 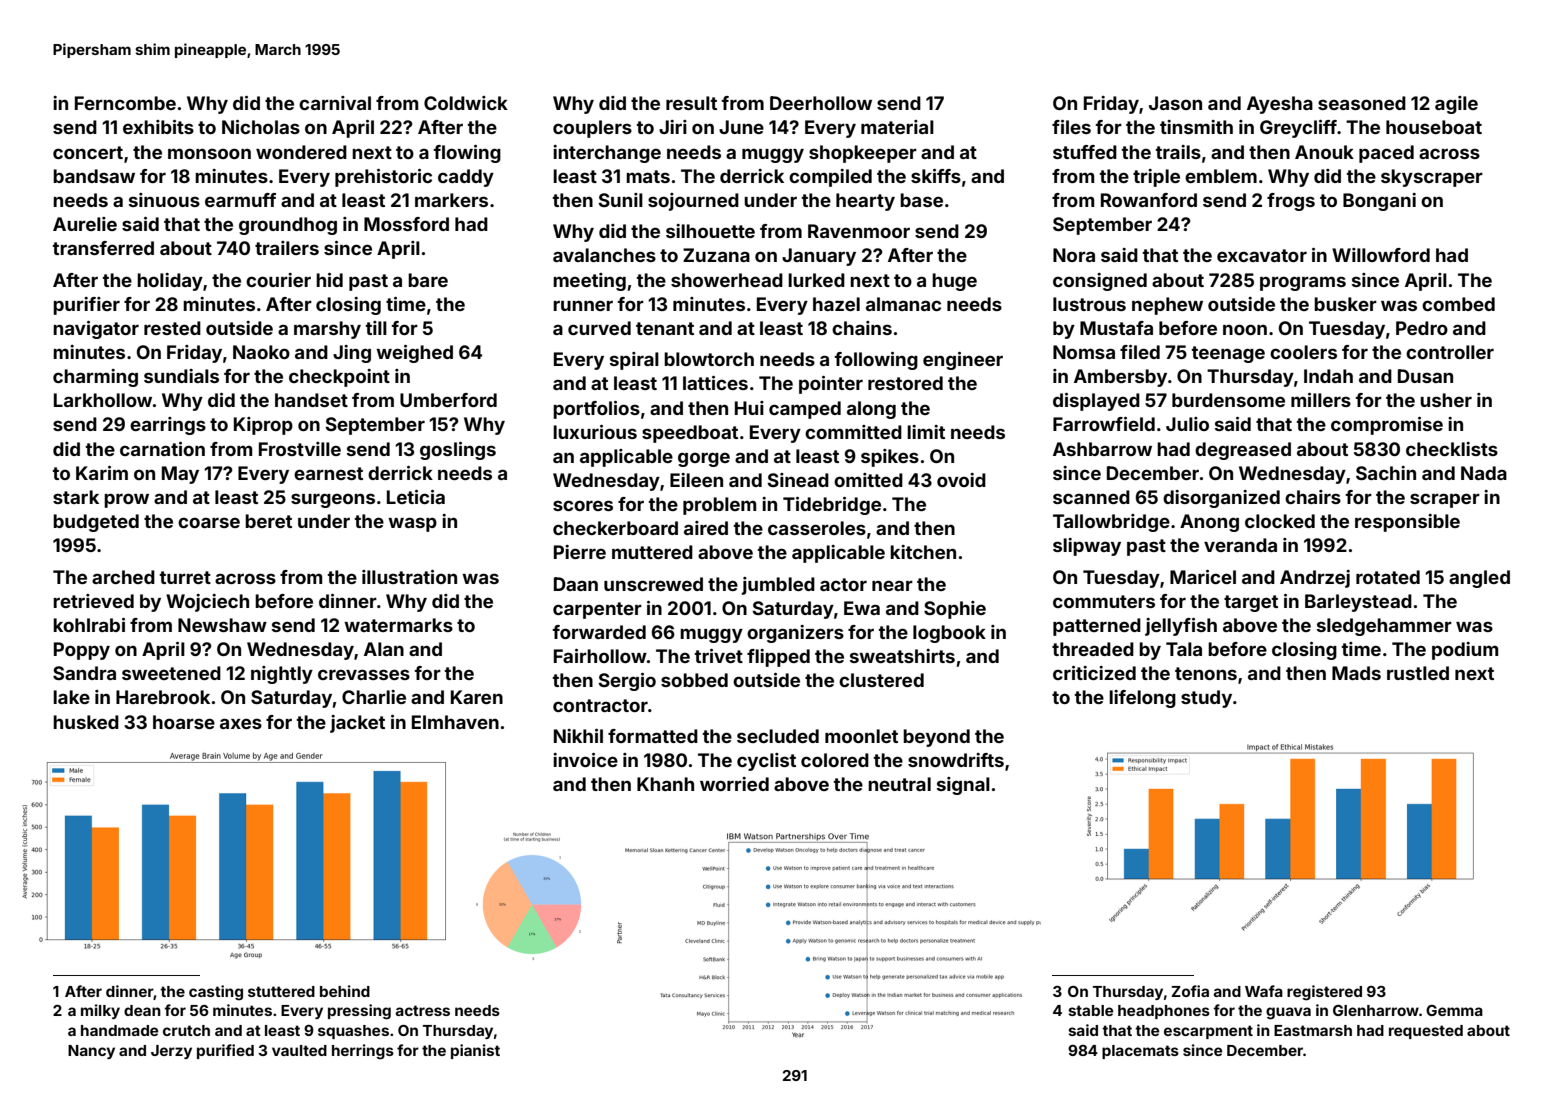 What do you see at coordinates (207, 603) in the page?
I see `Wojciech` at bounding box center [207, 603].
